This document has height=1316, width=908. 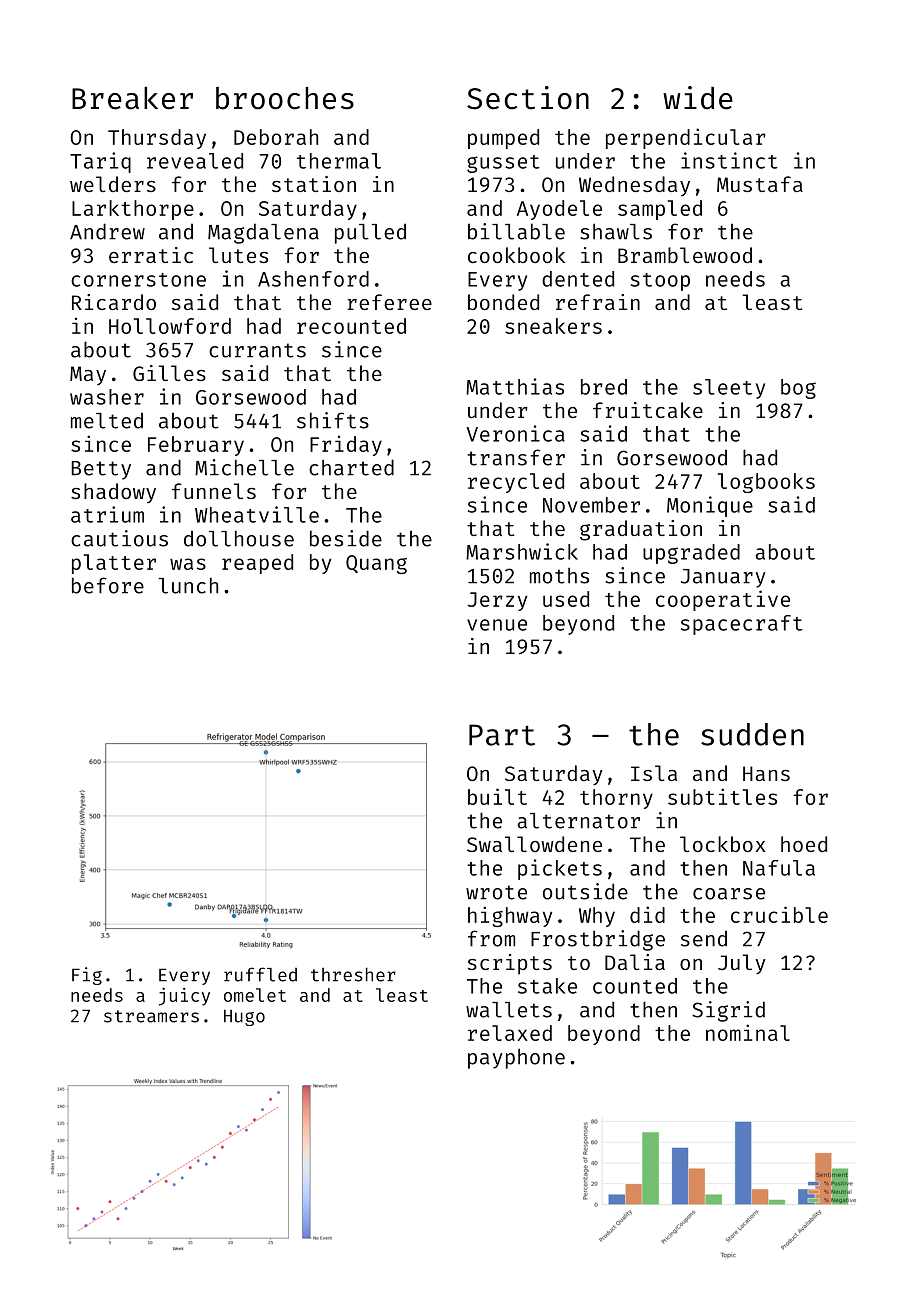 What do you see at coordinates (114, 302) in the document?
I see `Ricardo` at bounding box center [114, 302].
